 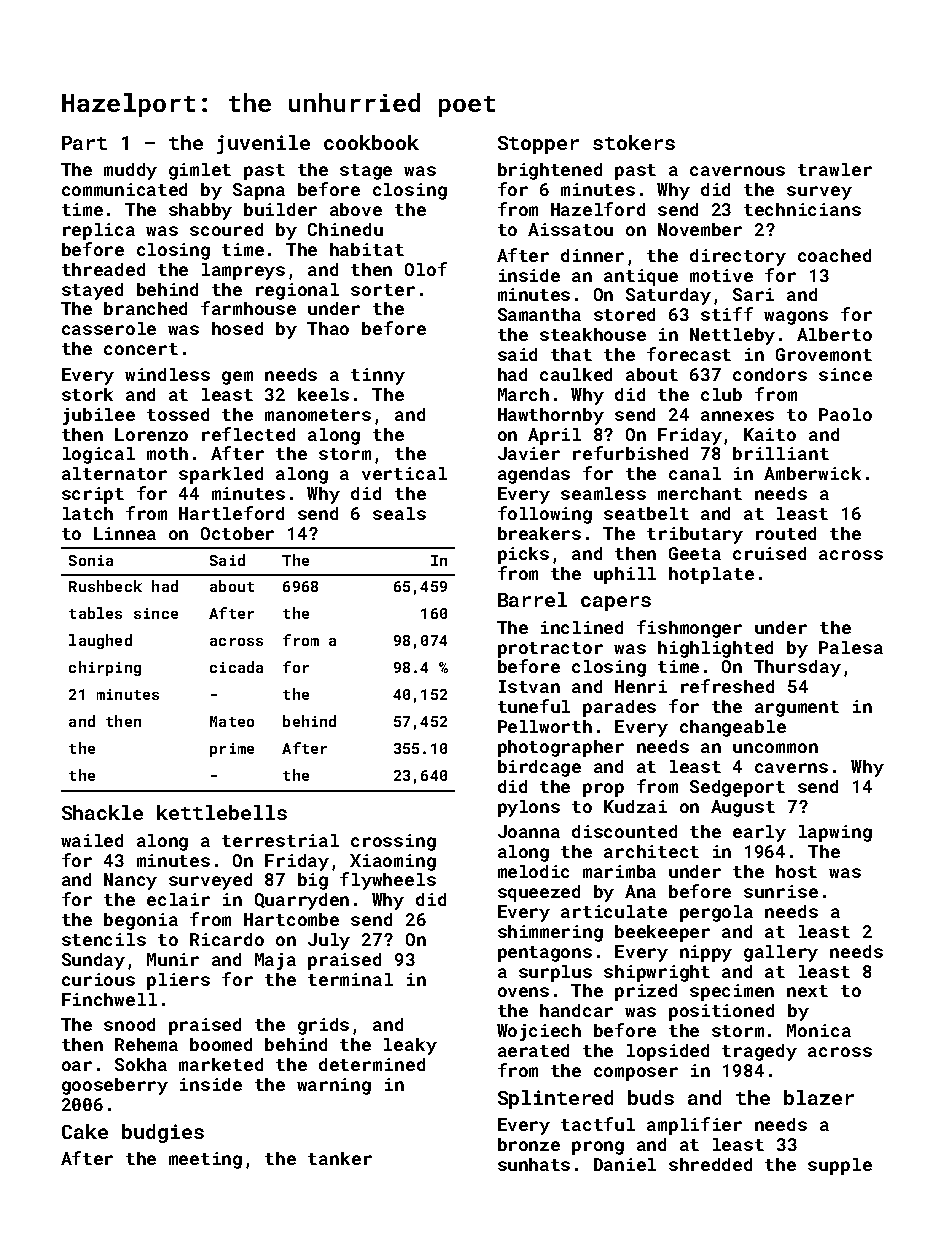 What do you see at coordinates (539, 1032) in the screenshot?
I see `Wojciech` at bounding box center [539, 1032].
